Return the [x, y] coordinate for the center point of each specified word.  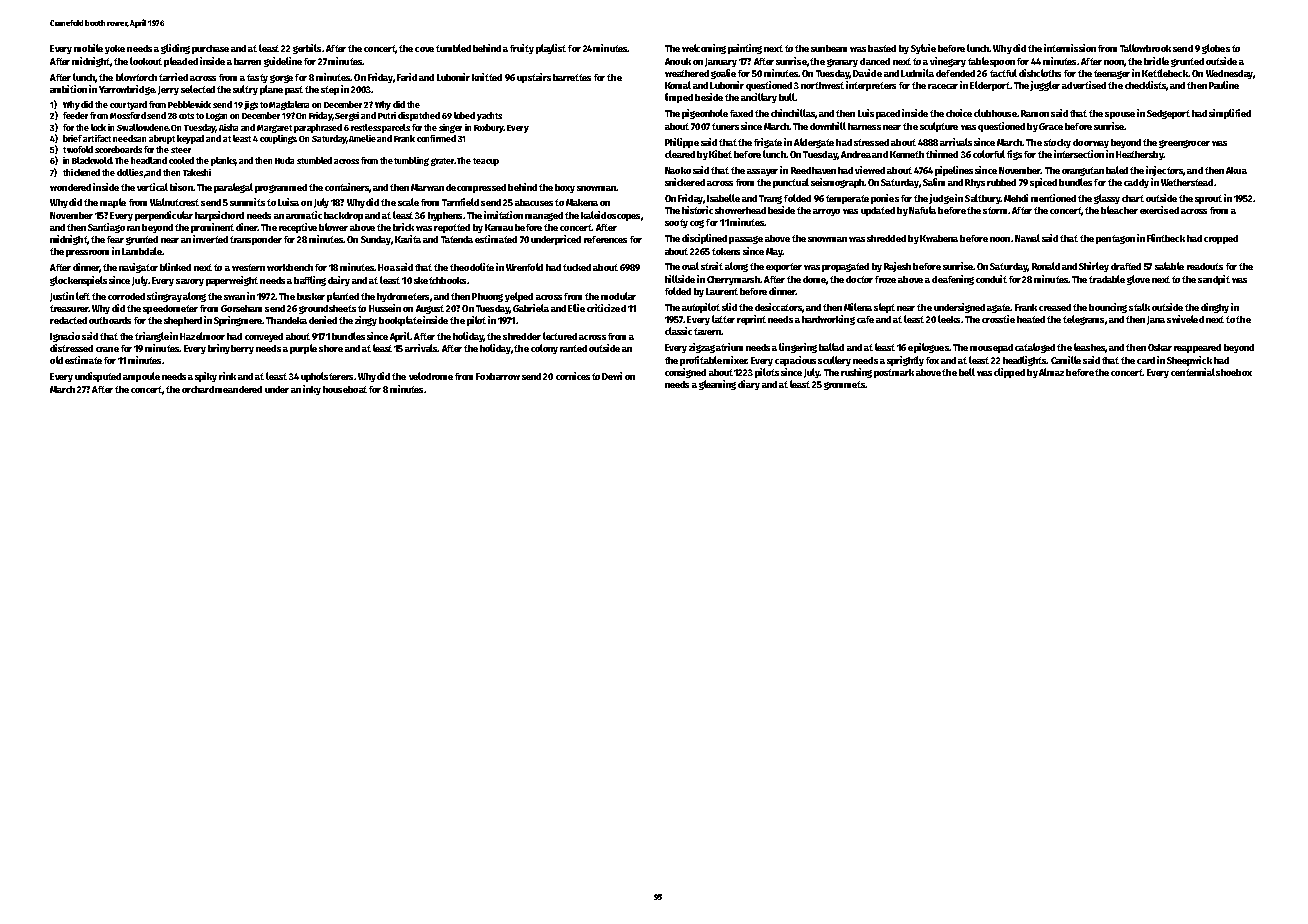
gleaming [717, 385]
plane [271, 90]
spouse [1120, 115]
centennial [1193, 372]
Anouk [678, 61]
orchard [198, 389]
